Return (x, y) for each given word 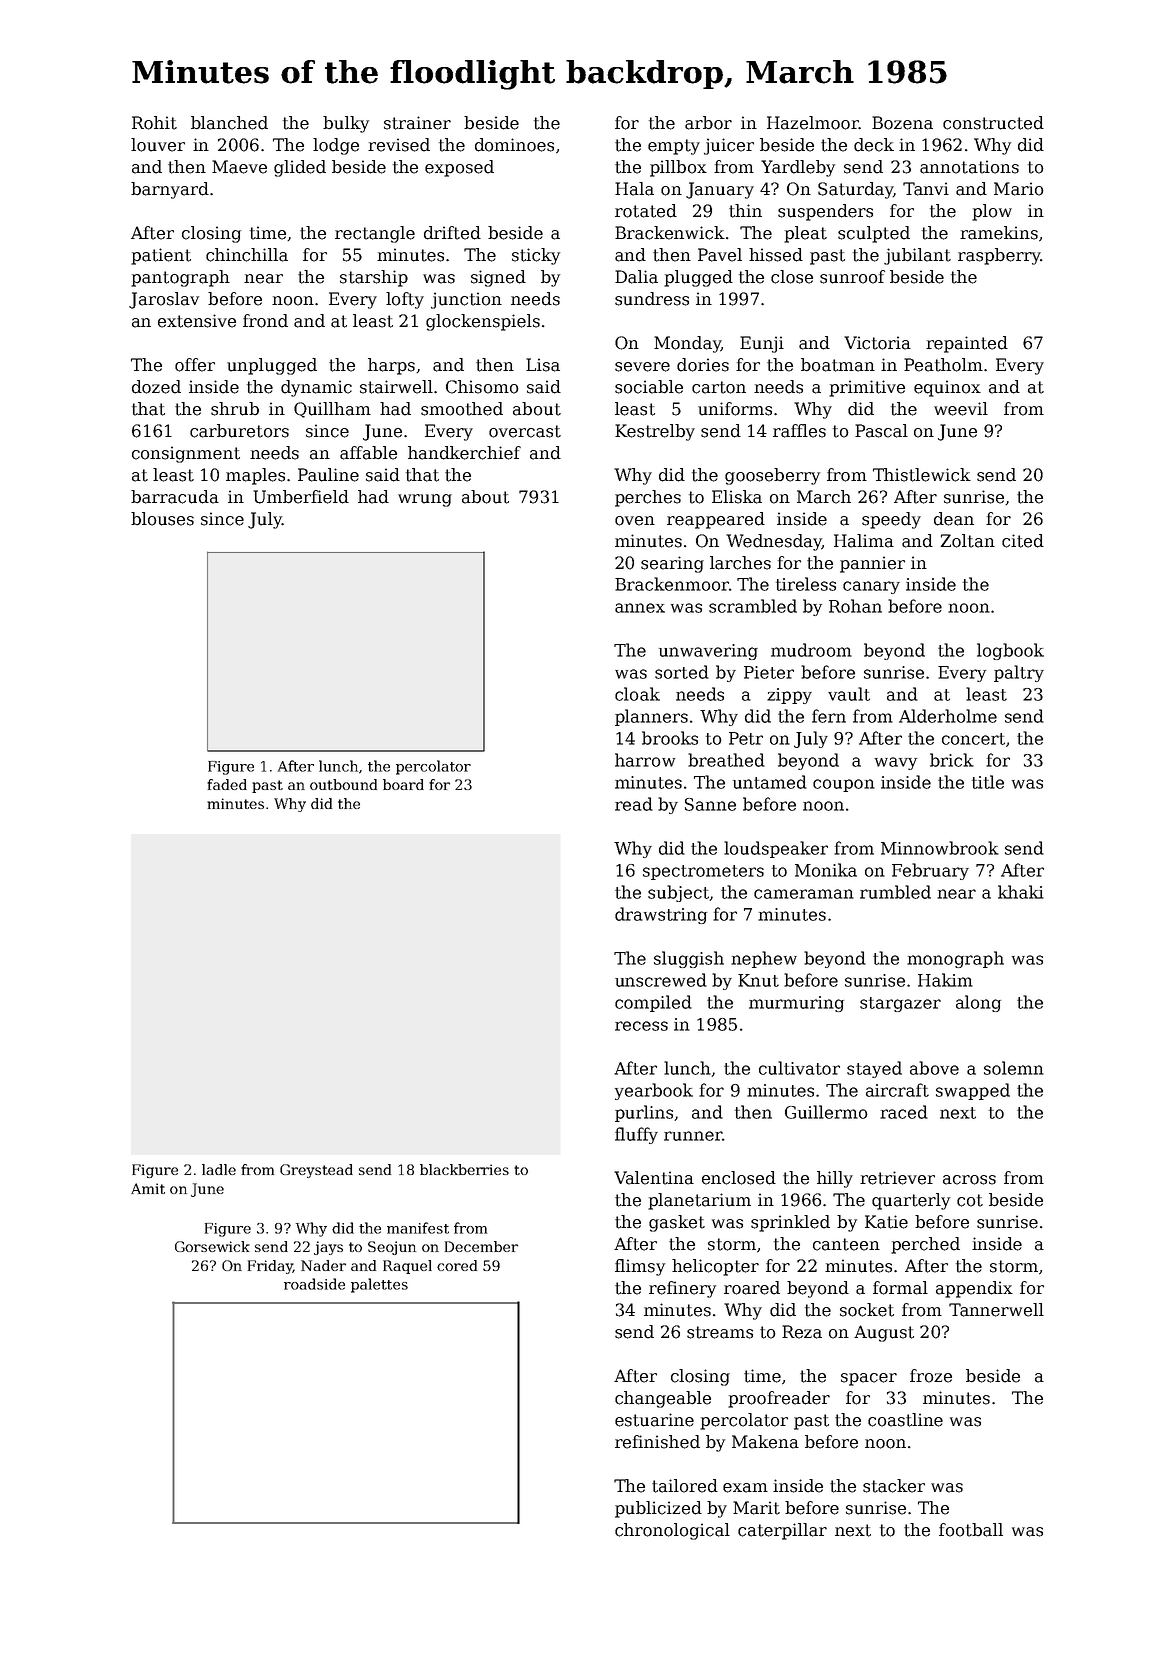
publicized (658, 1509)
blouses (162, 519)
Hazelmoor (813, 123)
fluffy (636, 1135)
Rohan (855, 606)
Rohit (154, 123)
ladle (219, 1169)
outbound (343, 784)
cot (970, 1200)
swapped (973, 1091)
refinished (657, 1442)
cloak (637, 694)
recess (641, 1026)
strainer (417, 123)
